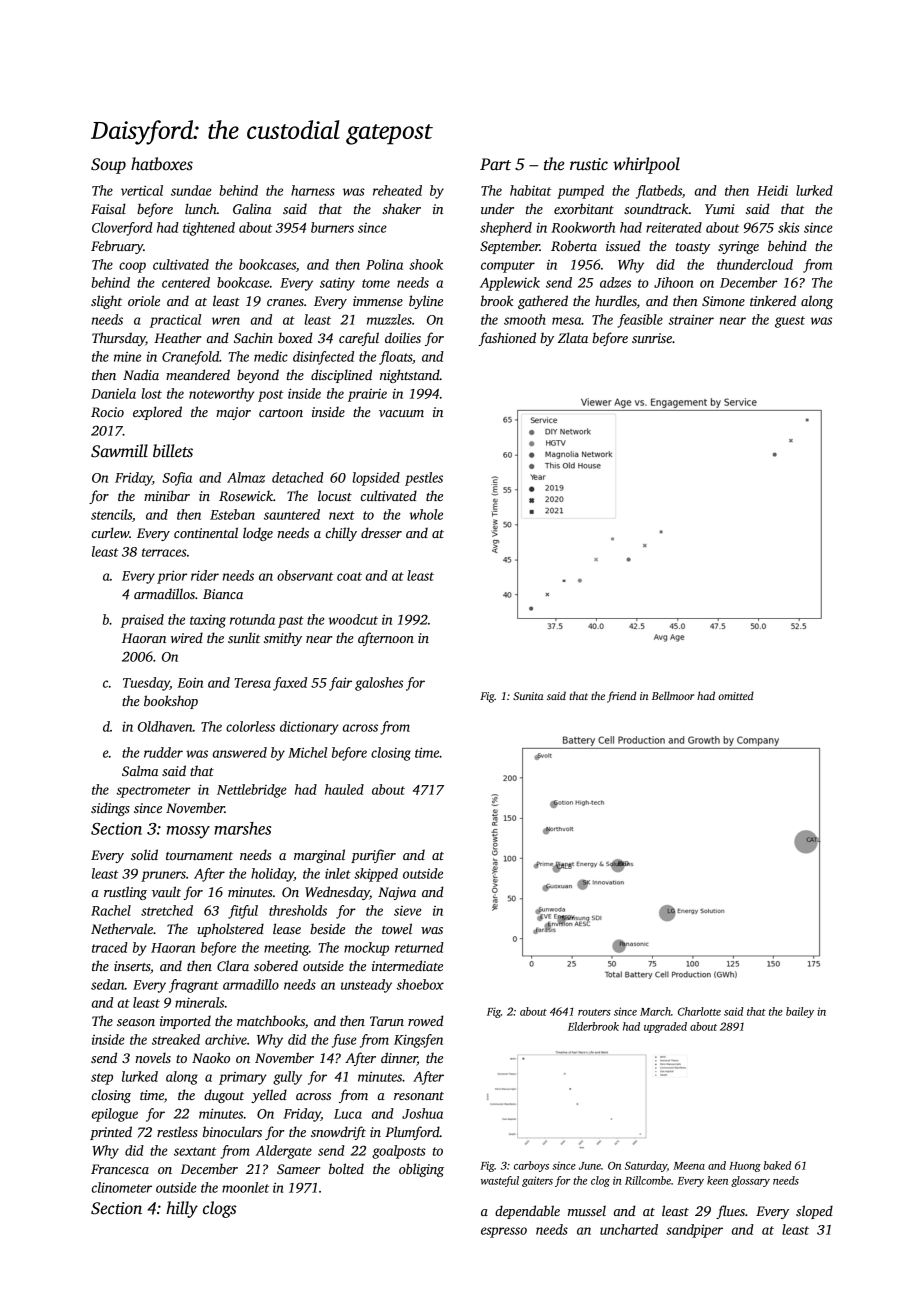 Image resolution: width=924 pixels, height=1308 pixels. Describe the element at coordinates (789, 227) in the page. I see `skis` at that location.
